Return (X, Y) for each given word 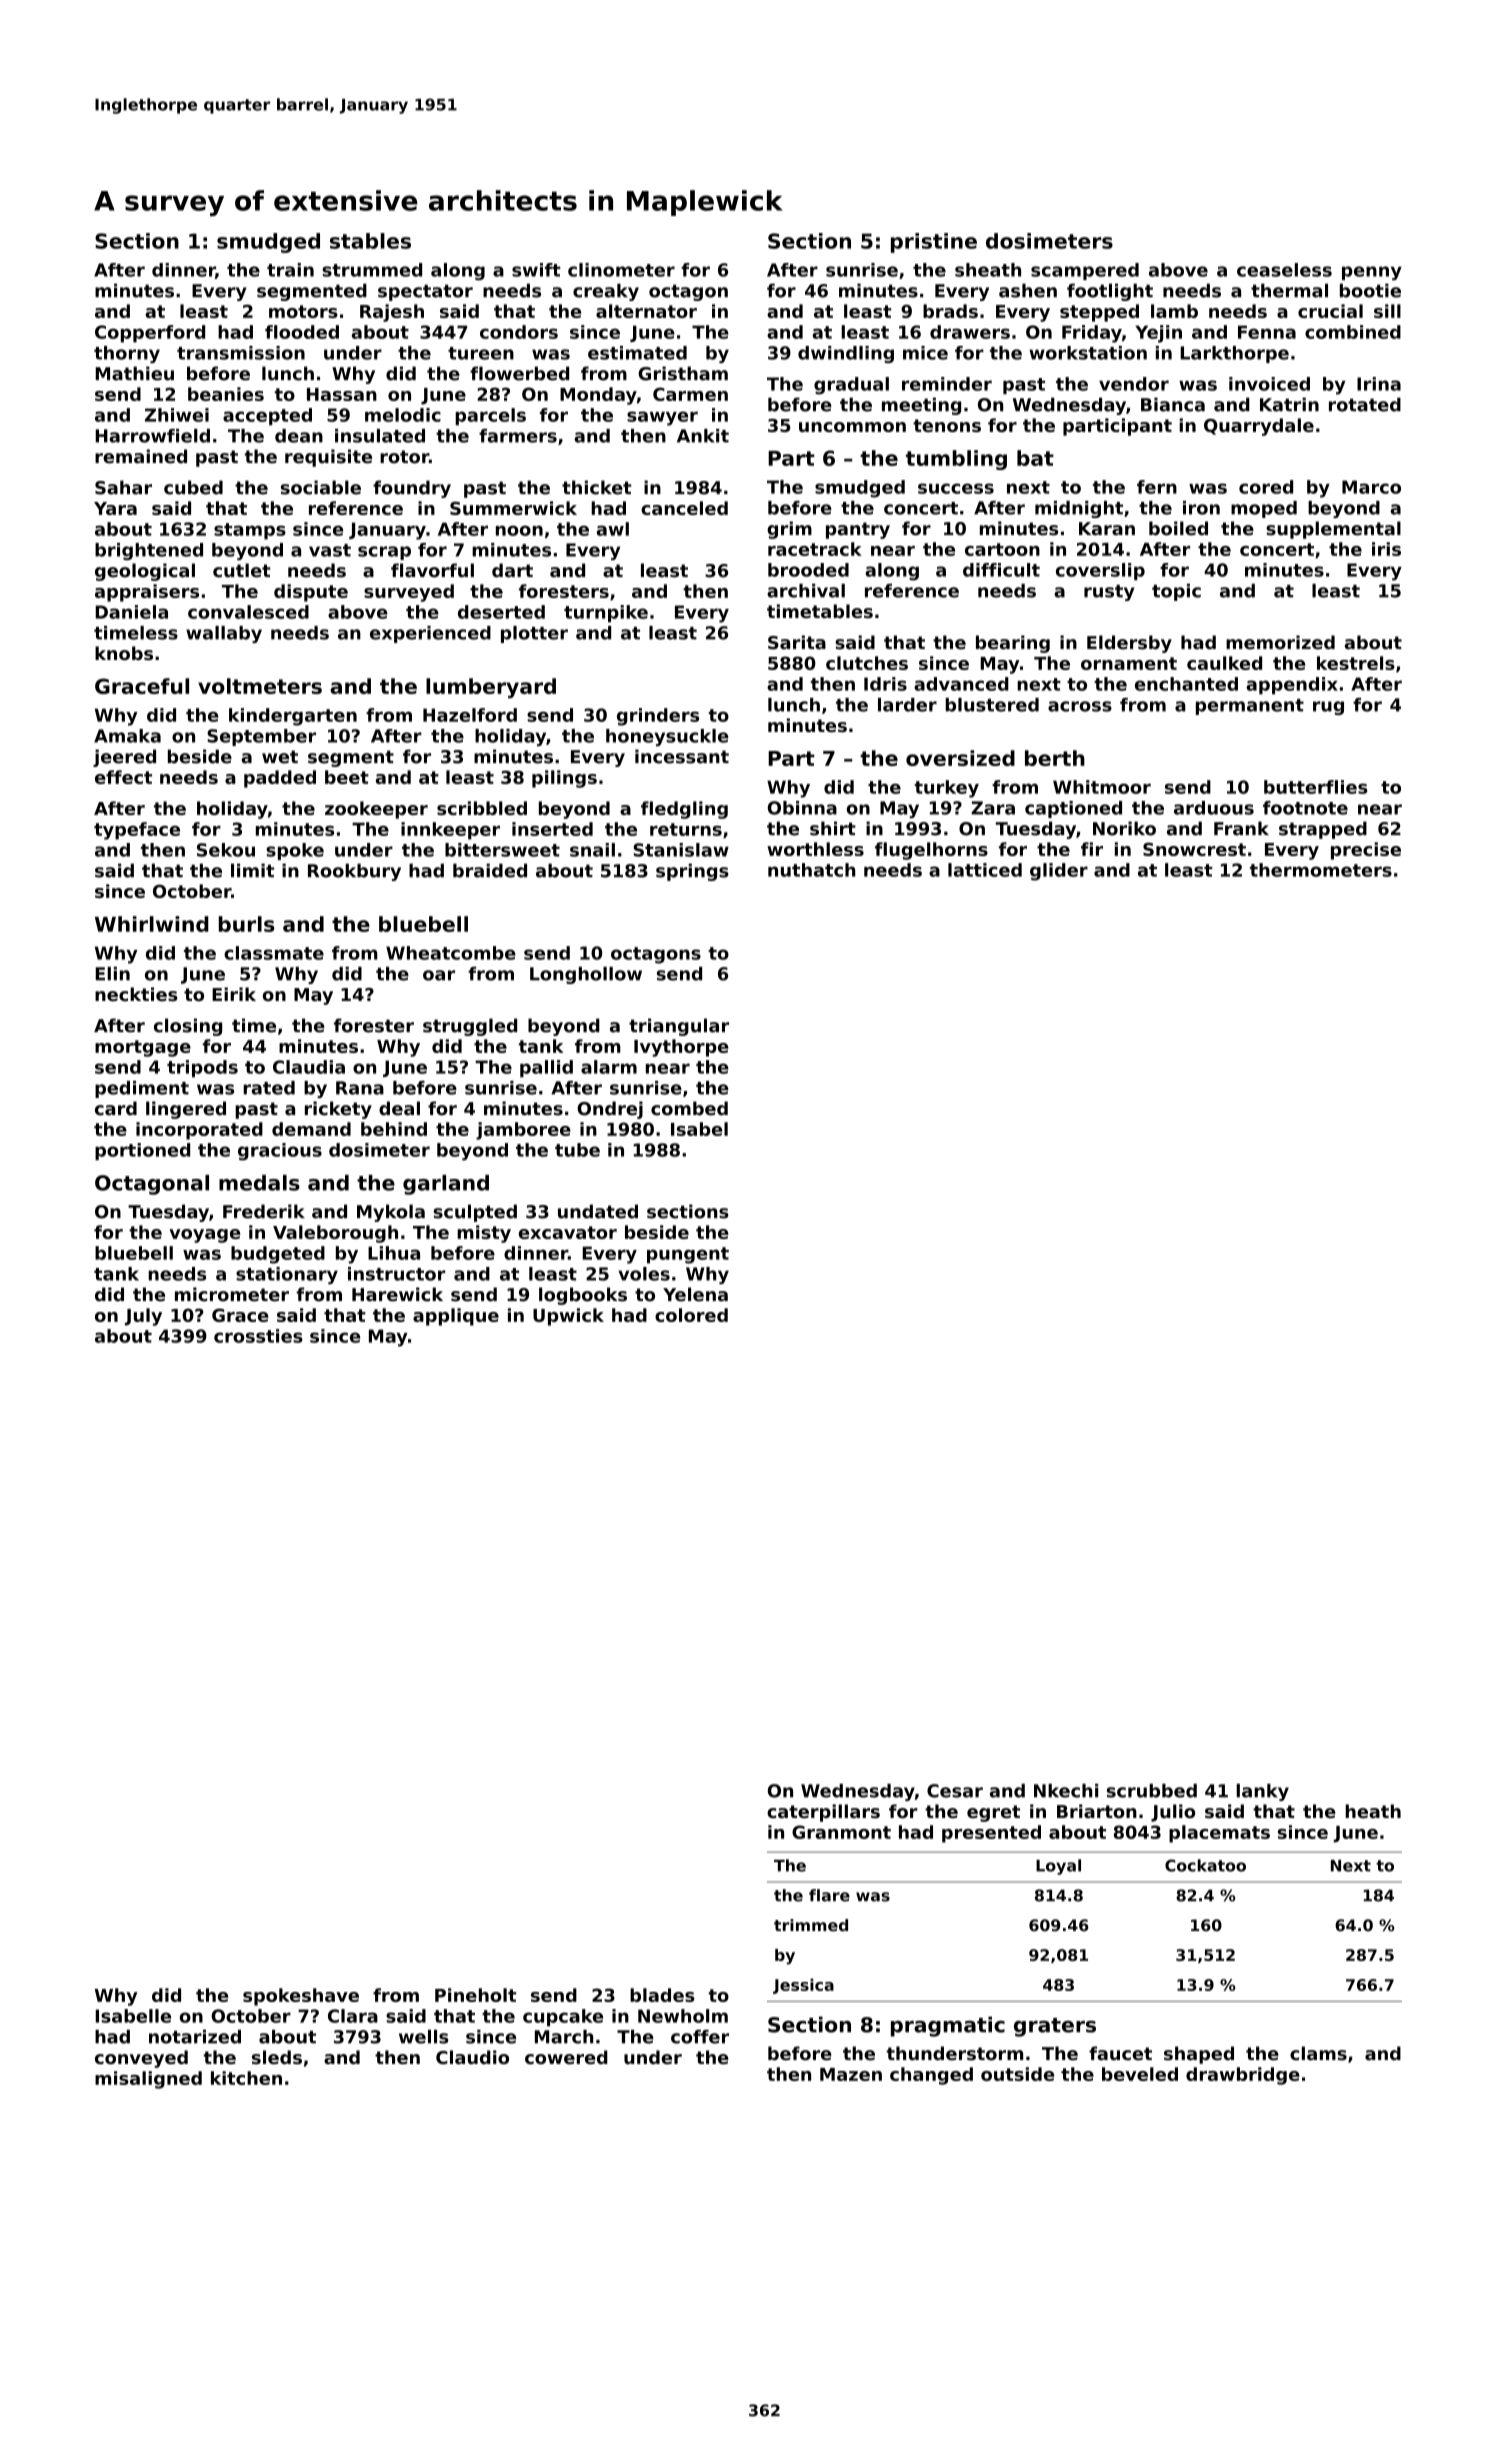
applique (456, 1317)
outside (1017, 2074)
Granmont (841, 1832)
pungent (688, 1255)
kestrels (1356, 663)
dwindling (846, 354)
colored (691, 1315)
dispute (311, 593)
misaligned (148, 2080)
